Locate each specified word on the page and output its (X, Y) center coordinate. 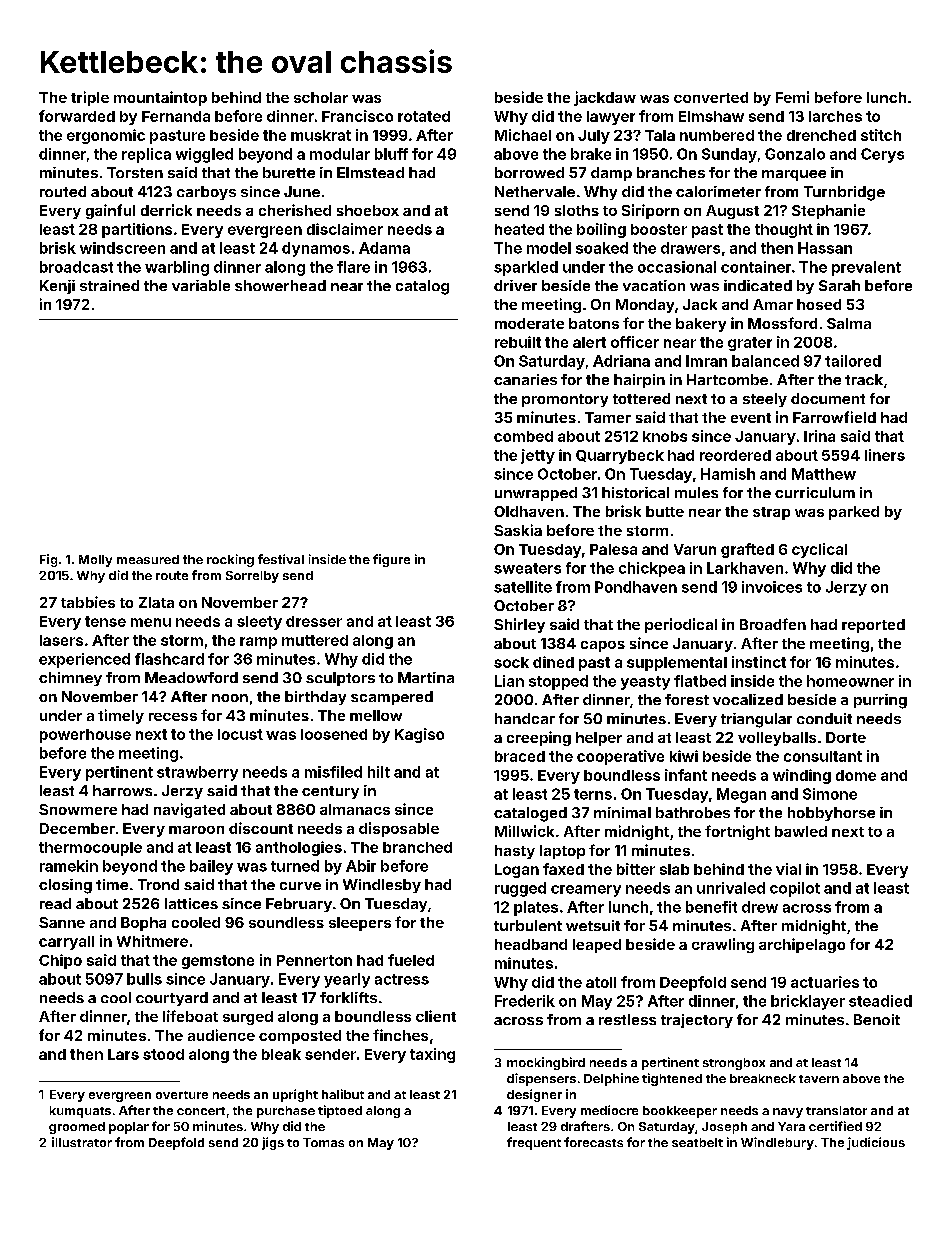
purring (880, 701)
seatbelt (697, 1142)
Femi (792, 97)
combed (523, 436)
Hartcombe (727, 379)
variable (201, 285)
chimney (70, 679)
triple (90, 98)
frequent (534, 1143)
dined (553, 662)
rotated (424, 116)
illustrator (82, 1142)
